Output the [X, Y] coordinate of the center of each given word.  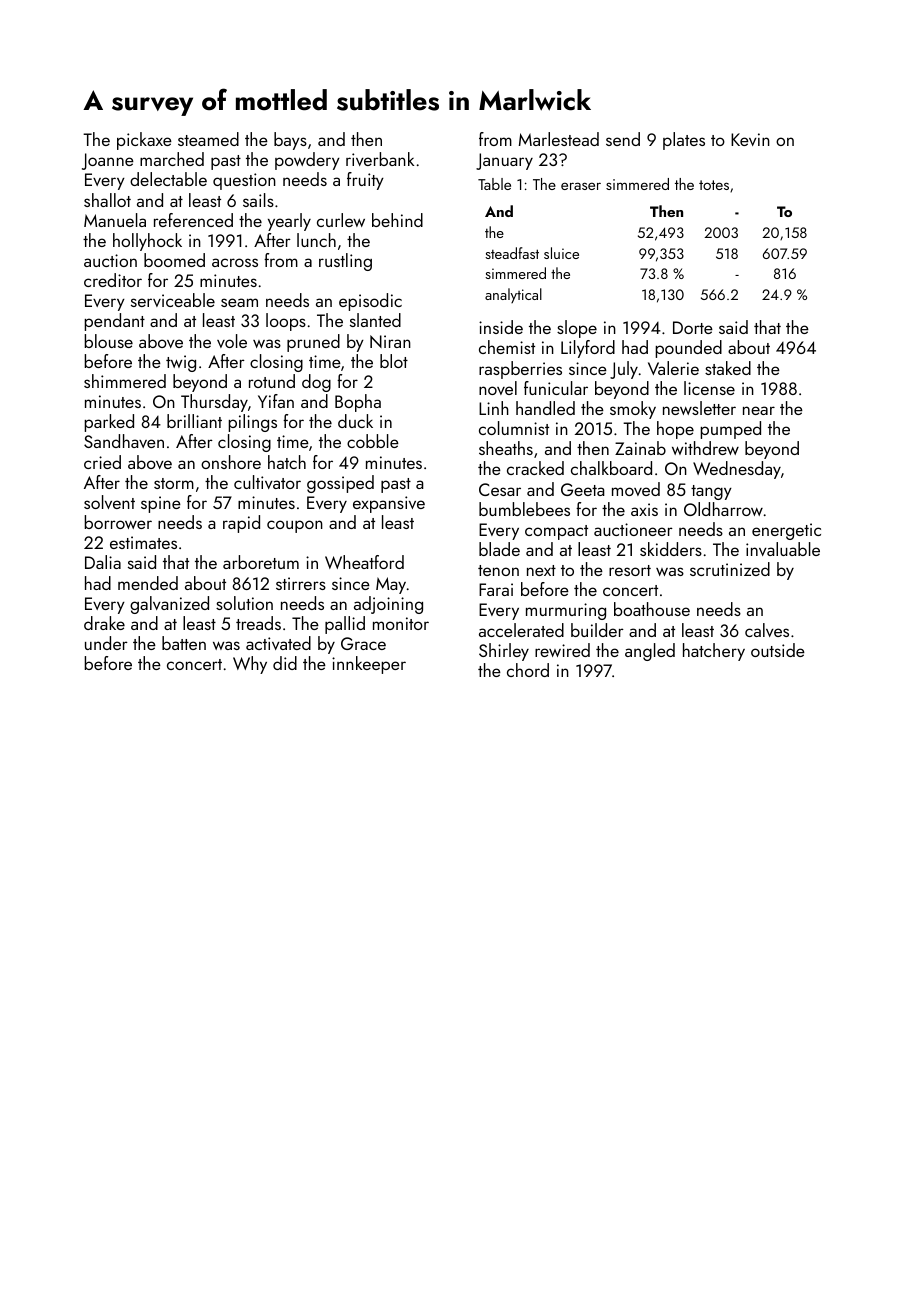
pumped [730, 430]
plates [684, 141]
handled [545, 408]
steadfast [512, 253]
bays [290, 141]
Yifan [276, 401]
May [391, 585]
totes [714, 185]
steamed [208, 139]
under [106, 643]
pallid [345, 625]
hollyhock [147, 242]
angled [650, 652]
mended [148, 583]
